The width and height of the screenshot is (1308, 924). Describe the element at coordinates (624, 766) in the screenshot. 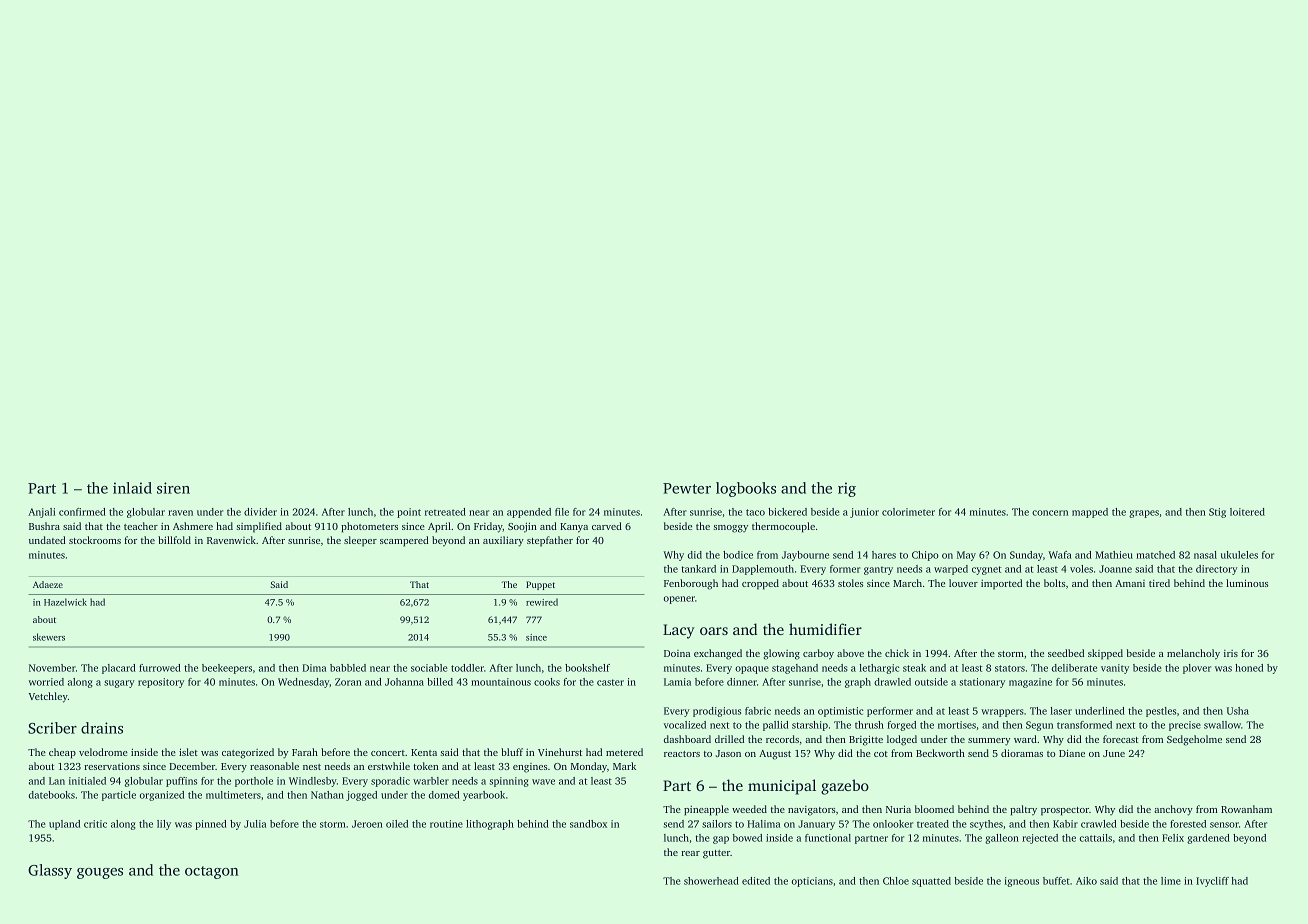

I see `Mark` at that location.
